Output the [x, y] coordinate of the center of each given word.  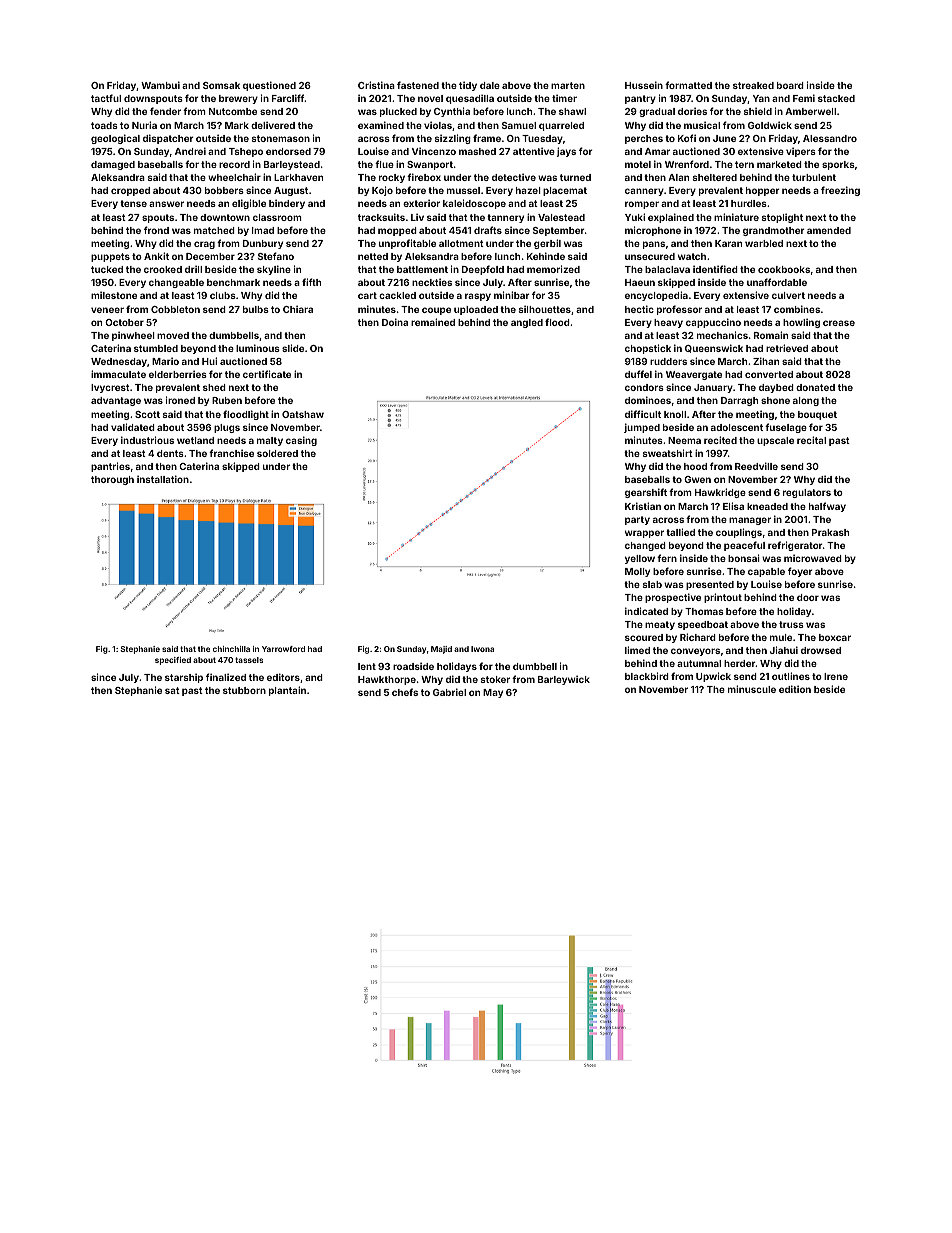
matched [214, 230]
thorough [112, 480]
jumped [642, 428]
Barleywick [564, 680]
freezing [840, 191]
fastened [418, 85]
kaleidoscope [474, 204]
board [790, 85]
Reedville [756, 466]
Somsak [221, 85]
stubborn [244, 690]
